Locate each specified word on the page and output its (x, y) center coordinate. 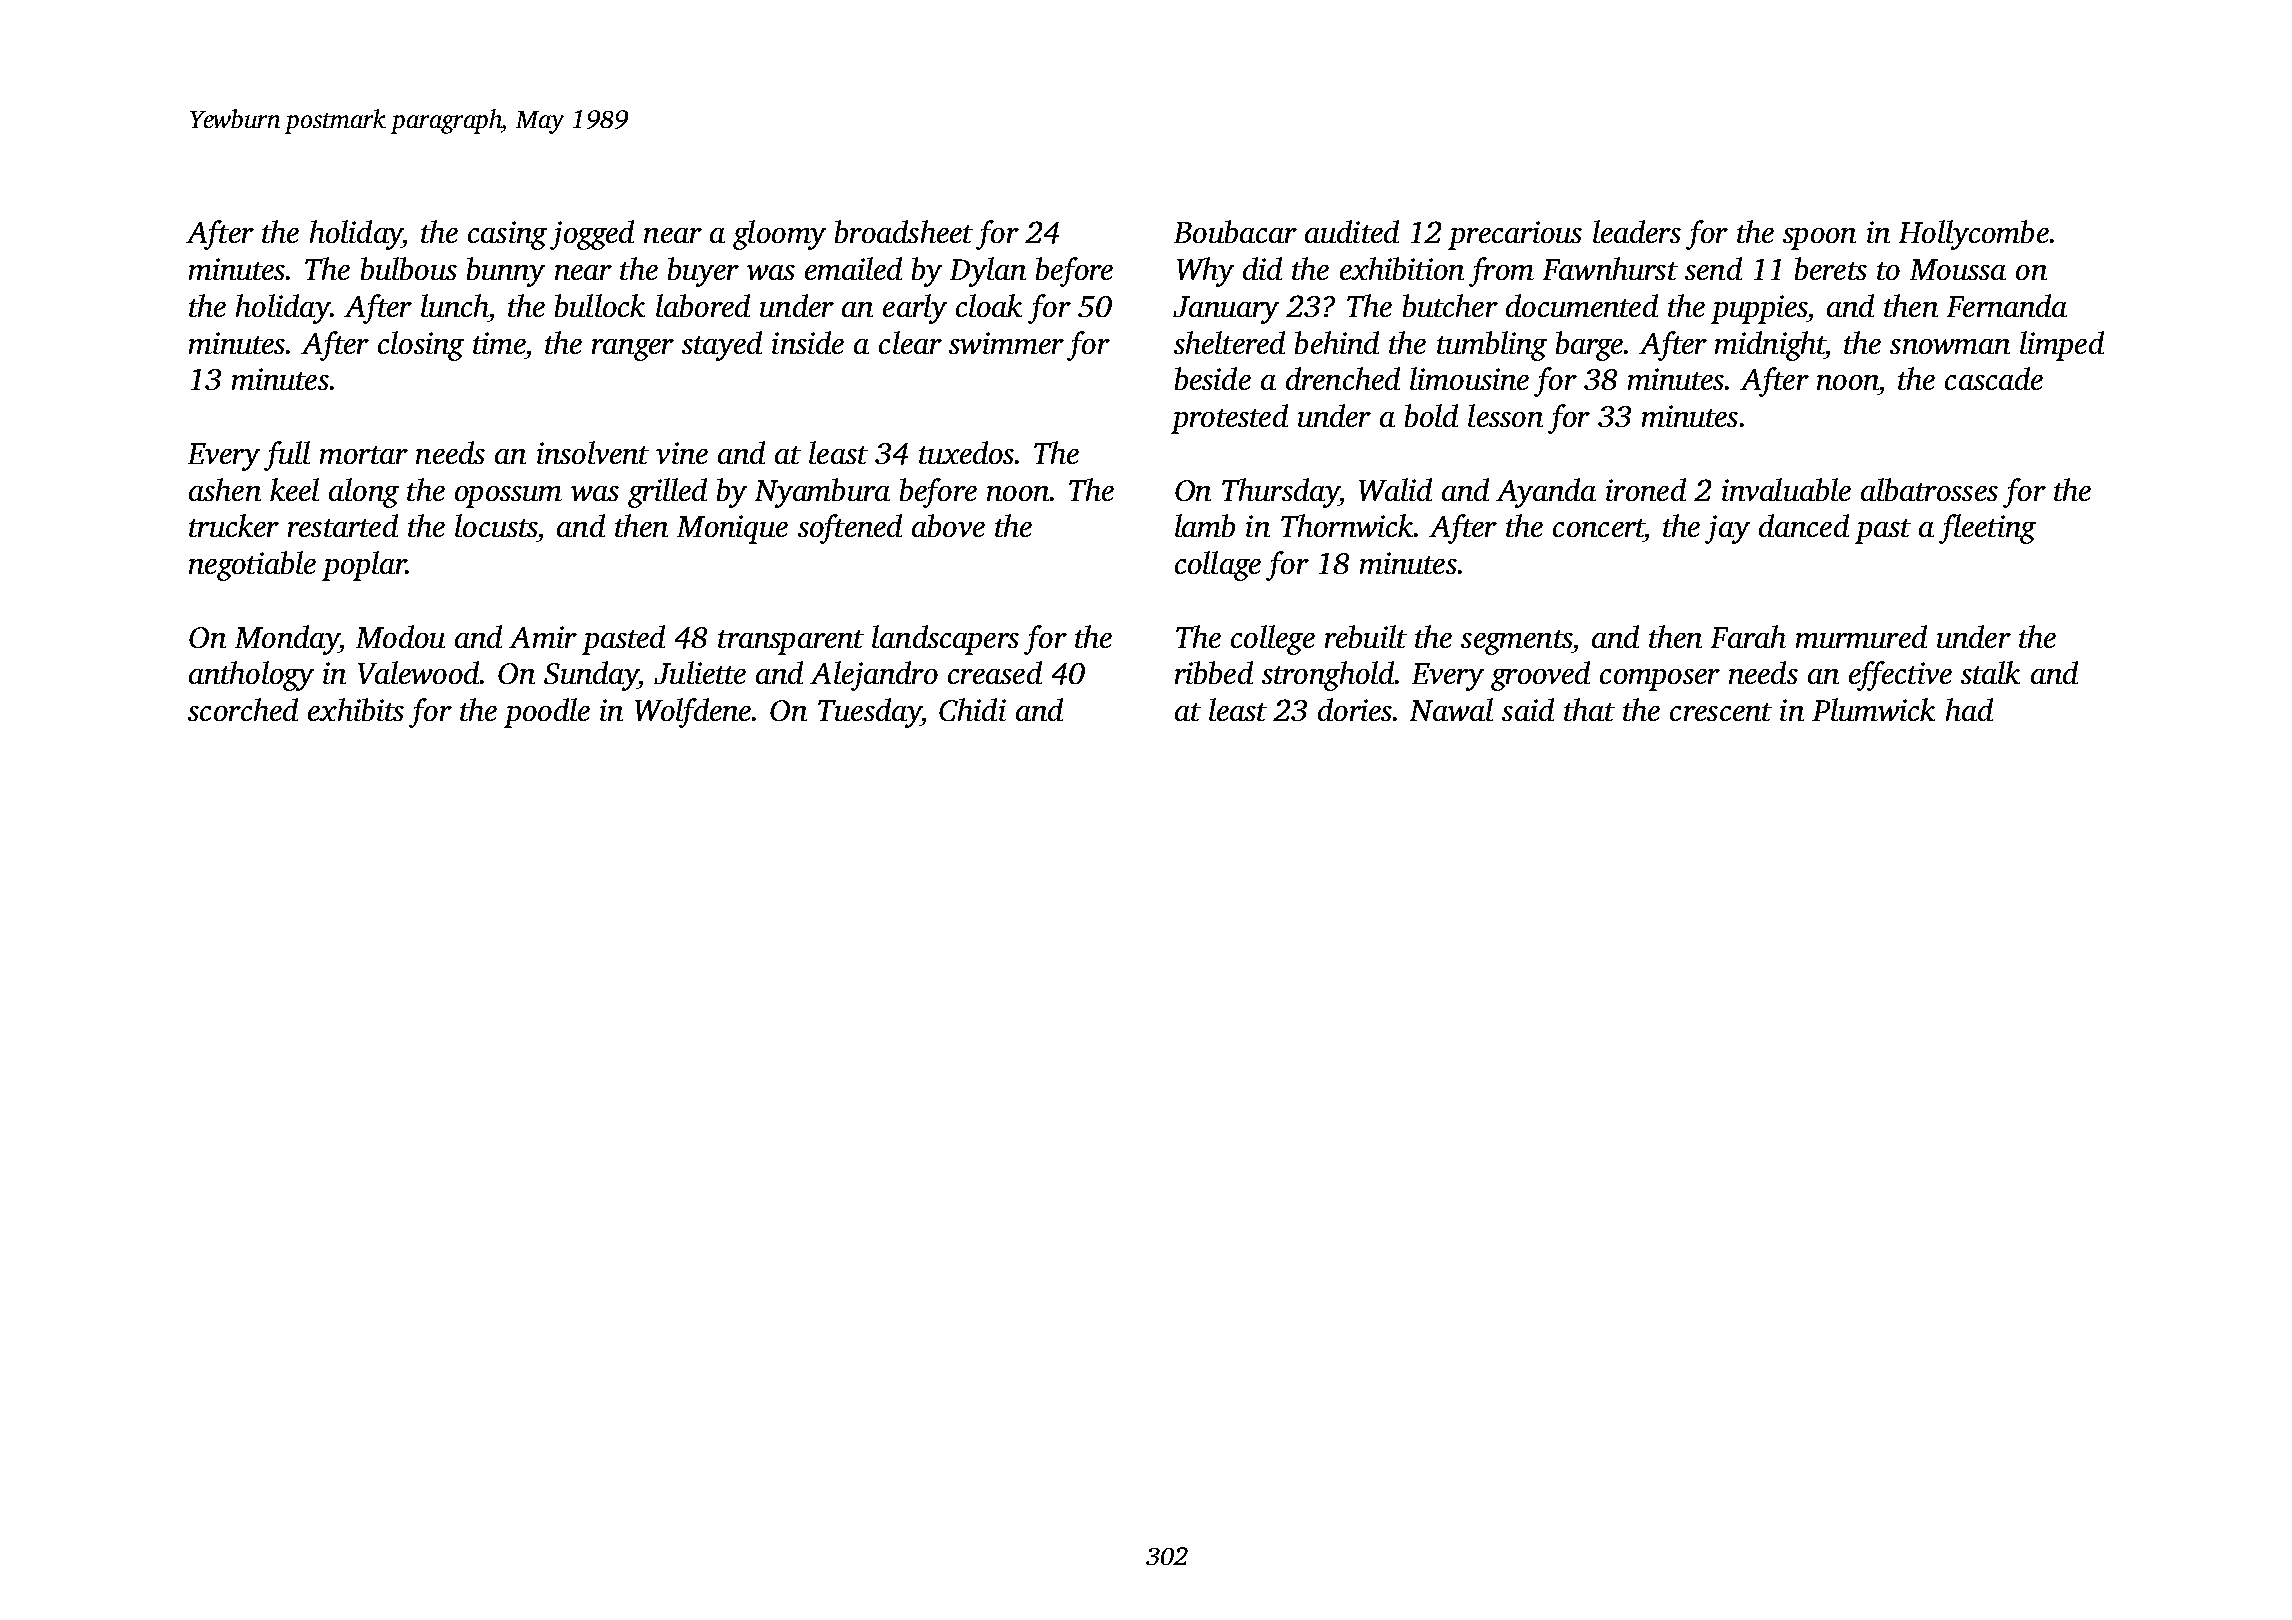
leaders (1637, 231)
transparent (791, 642)
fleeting (1987, 529)
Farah (1748, 636)
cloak (989, 305)
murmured (1861, 636)
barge (1589, 346)
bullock (600, 305)
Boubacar (1235, 231)
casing (507, 235)
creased (995, 672)
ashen (225, 489)
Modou (400, 636)
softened (850, 529)
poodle (547, 713)
